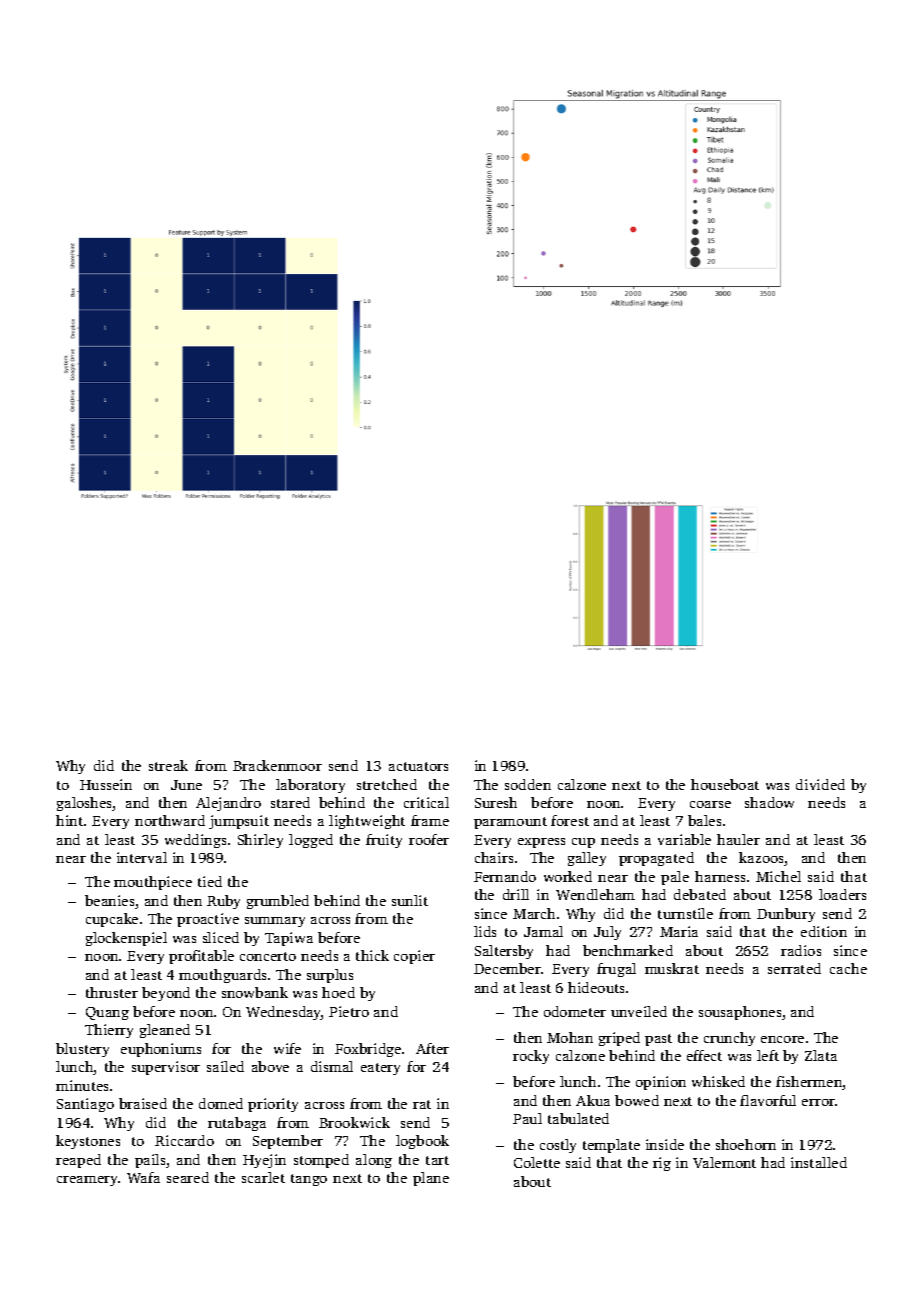 The height and width of the screenshot is (1308, 924). I want to click on streak, so click(168, 765).
